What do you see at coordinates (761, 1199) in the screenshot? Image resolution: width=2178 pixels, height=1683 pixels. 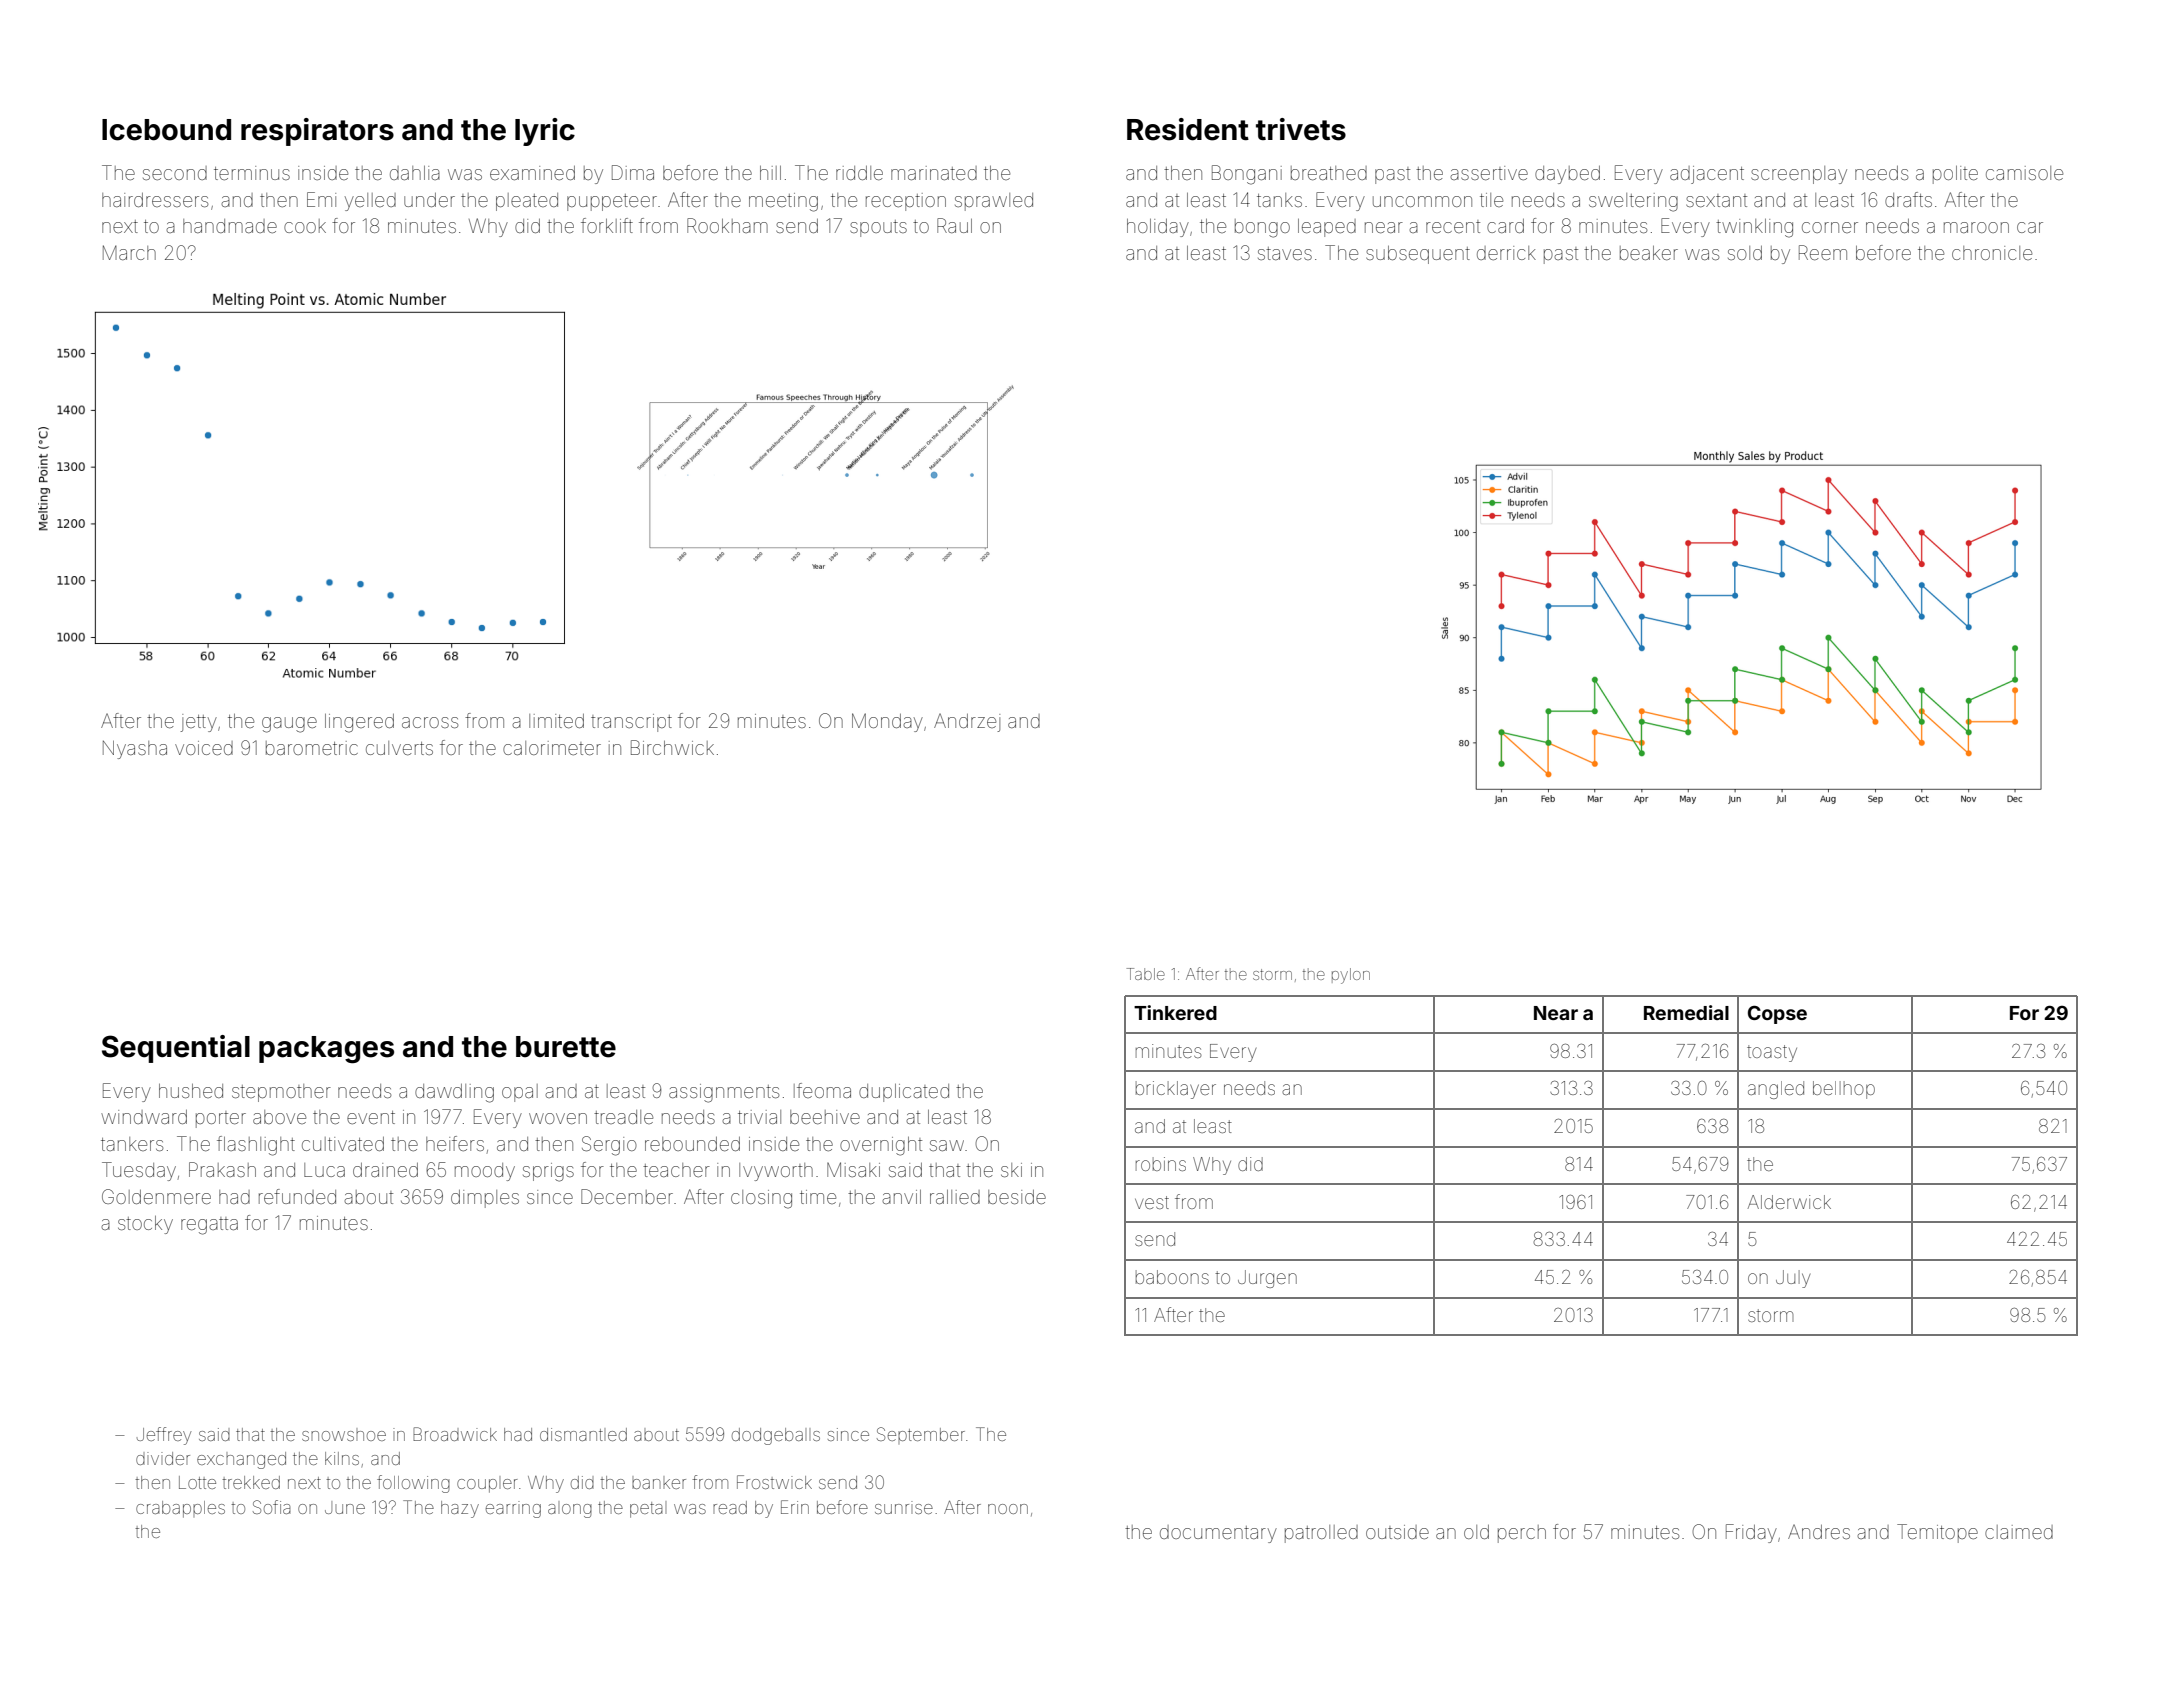 I see `closing` at bounding box center [761, 1199].
